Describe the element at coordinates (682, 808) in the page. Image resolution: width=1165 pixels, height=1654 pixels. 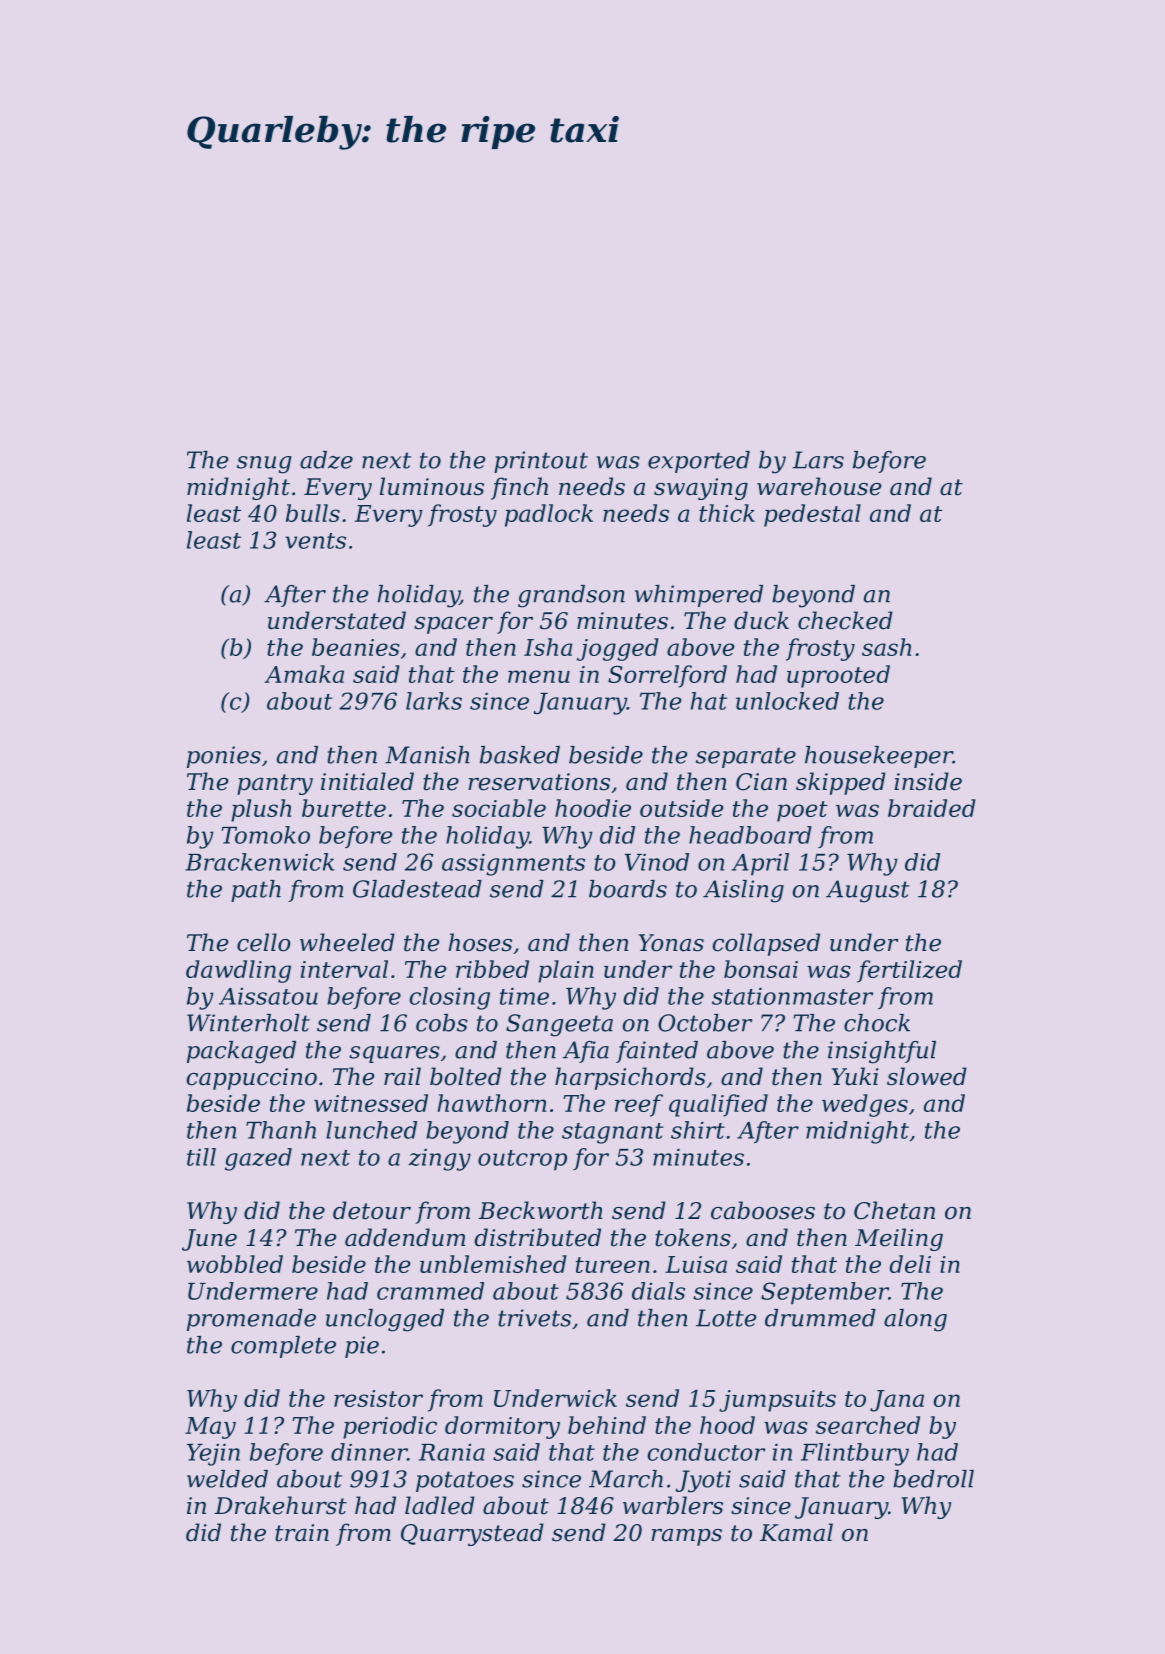
I see `outside` at that location.
